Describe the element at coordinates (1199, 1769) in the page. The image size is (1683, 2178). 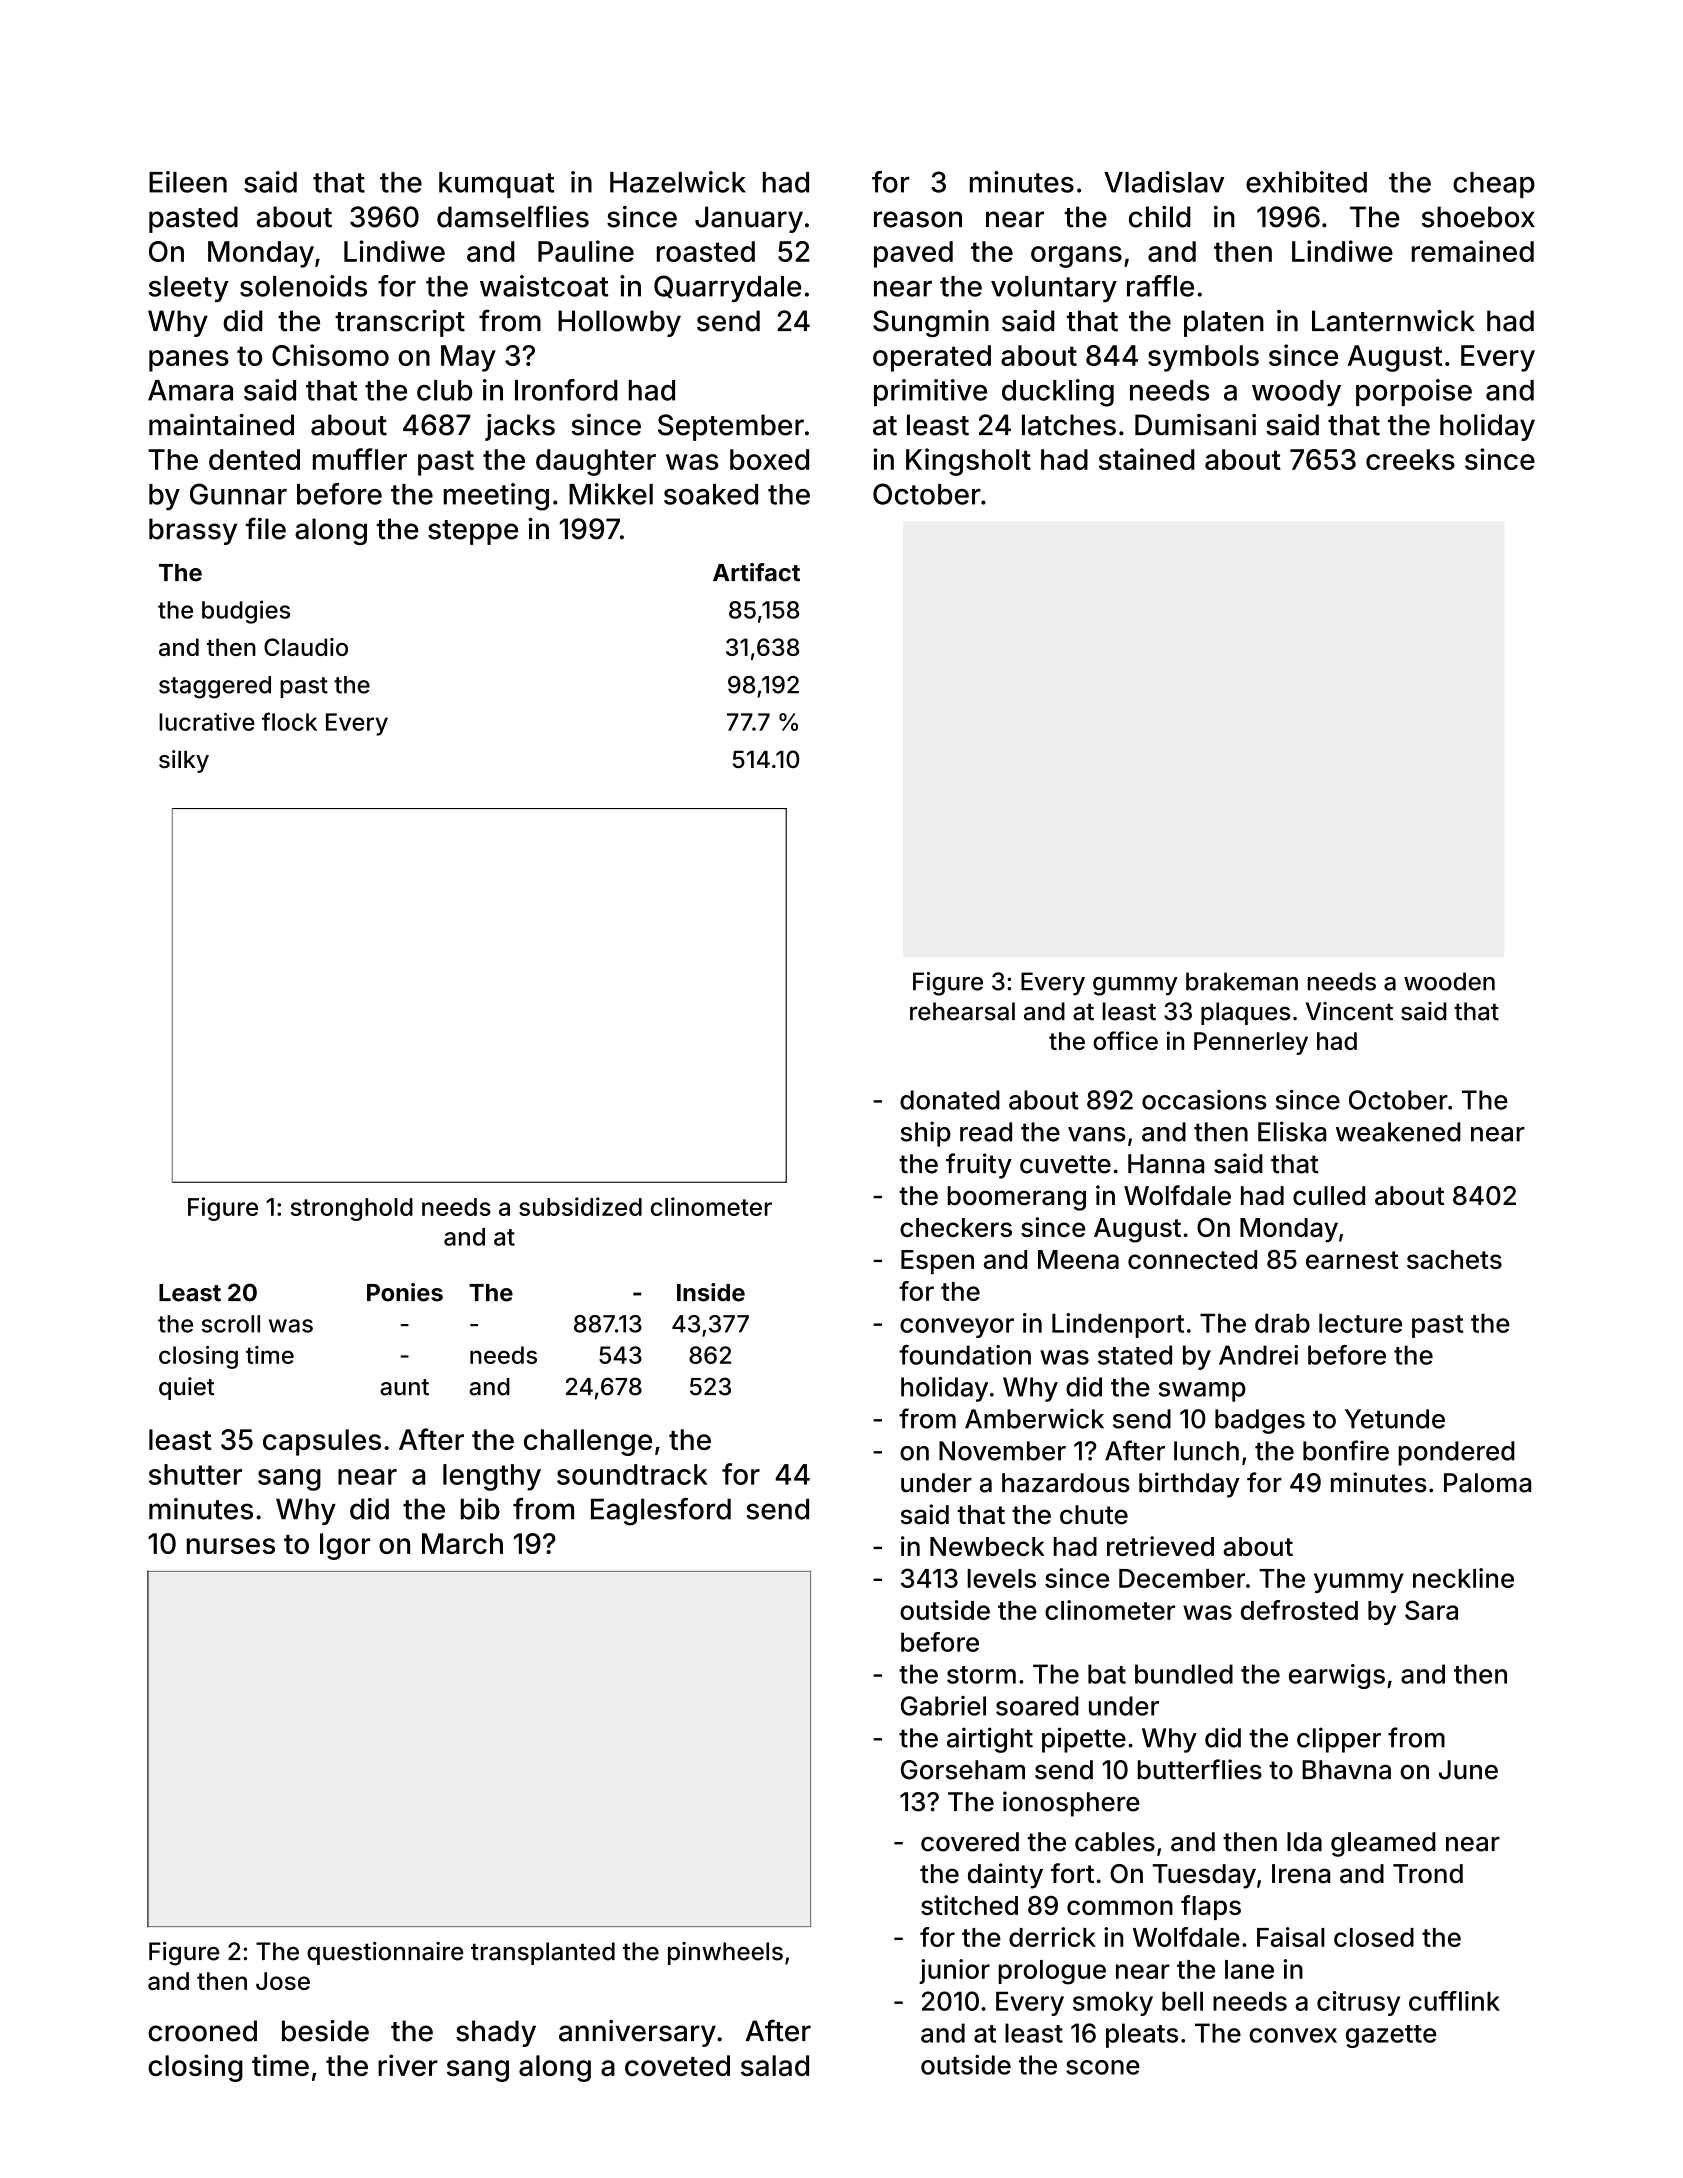
I see `butterflies` at that location.
